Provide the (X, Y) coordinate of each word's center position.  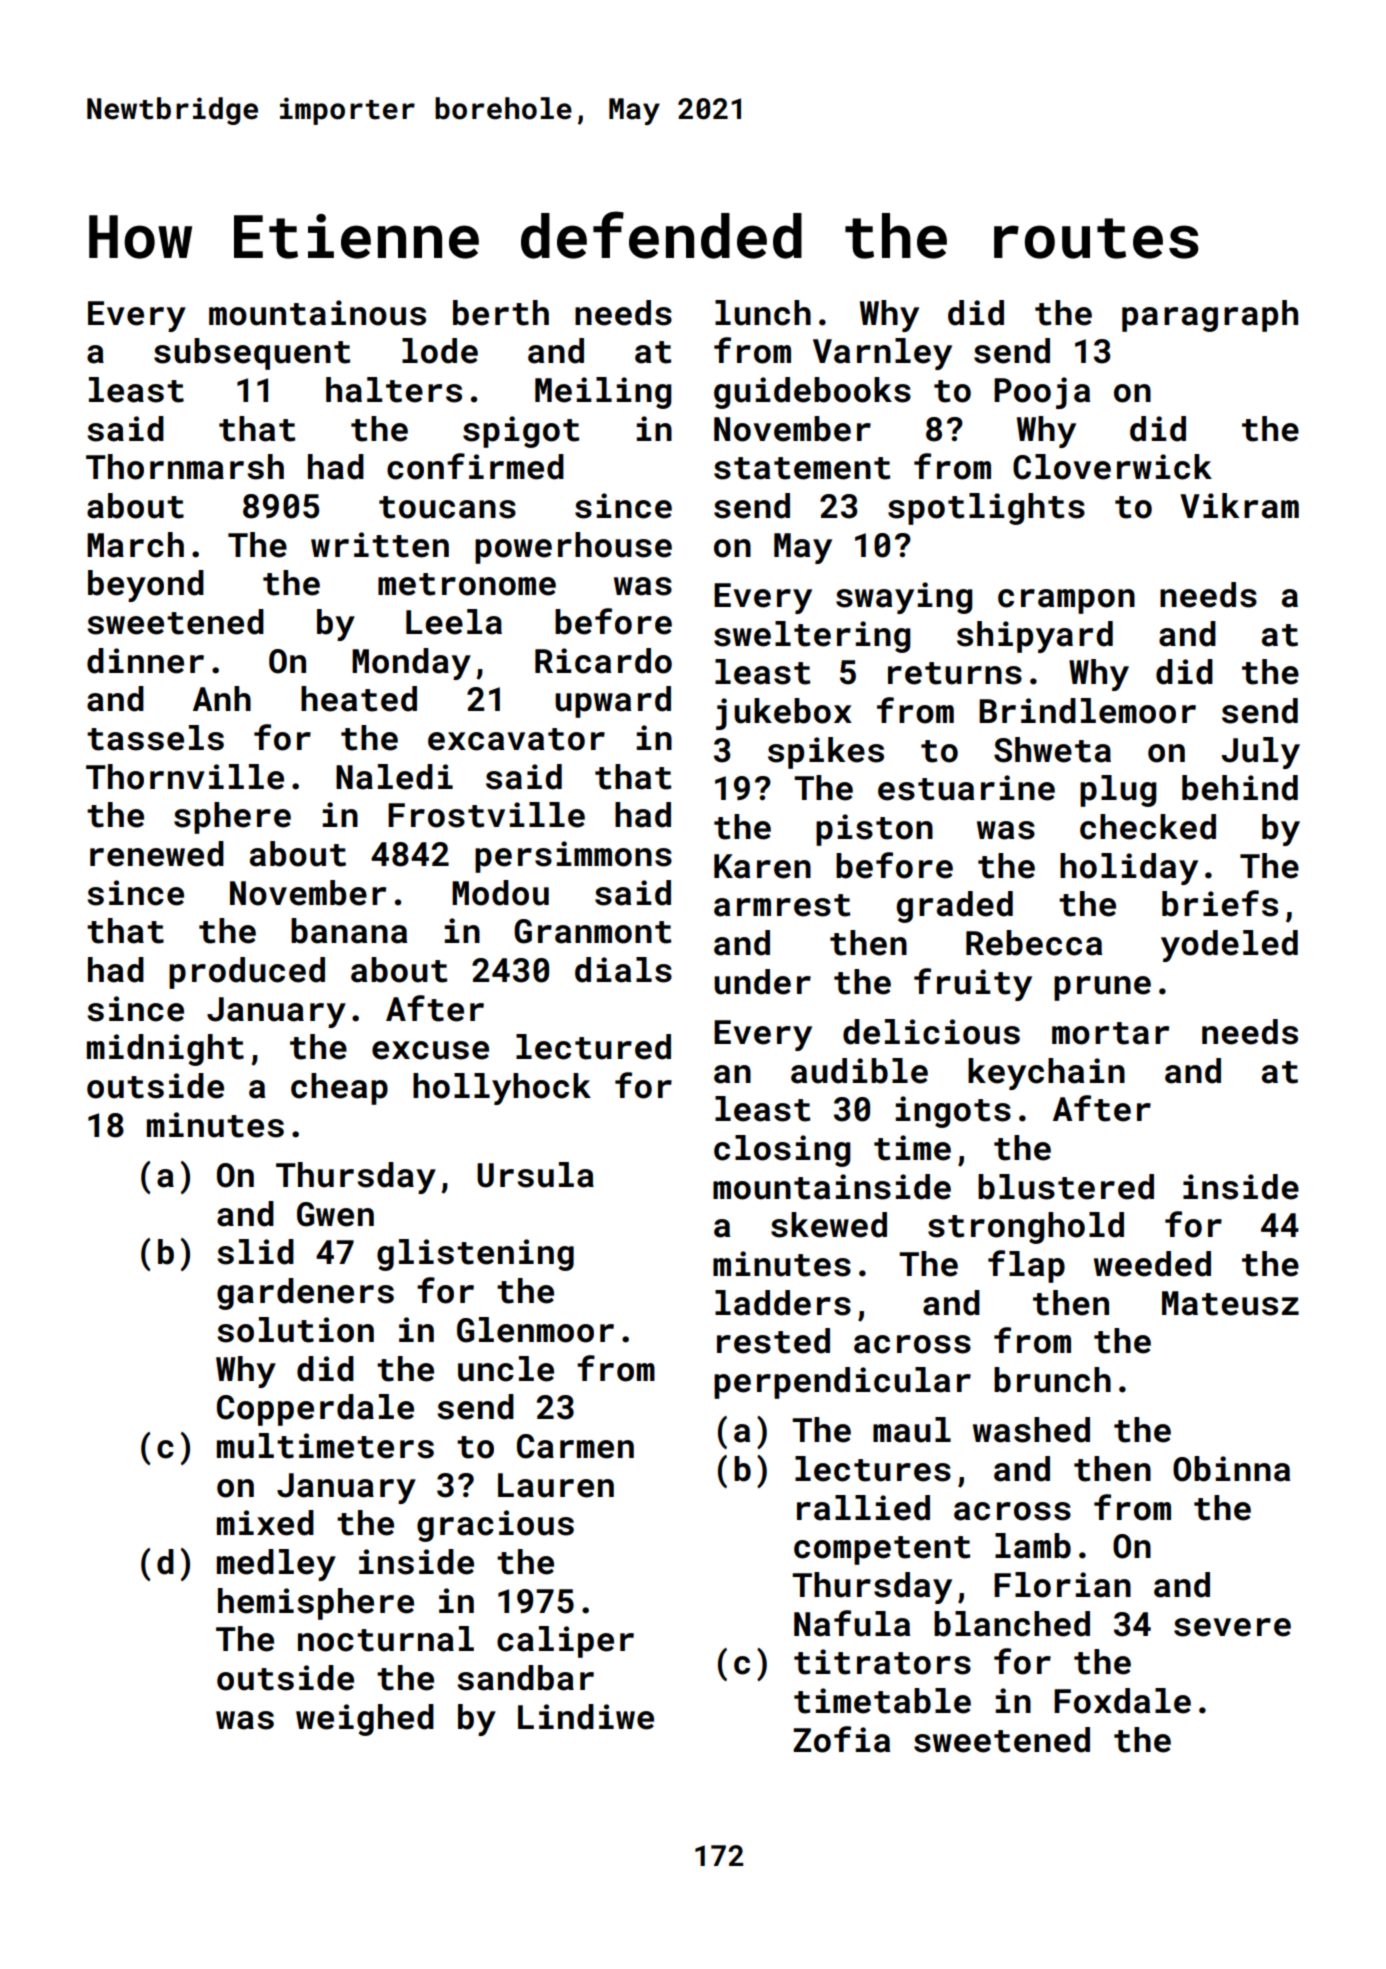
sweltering (812, 637)
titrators (882, 1662)
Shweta (1052, 750)
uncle (506, 1369)
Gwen (335, 1214)
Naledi (394, 777)
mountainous (317, 313)
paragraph (1210, 316)
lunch (763, 313)
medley (276, 1565)
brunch (1052, 1380)
